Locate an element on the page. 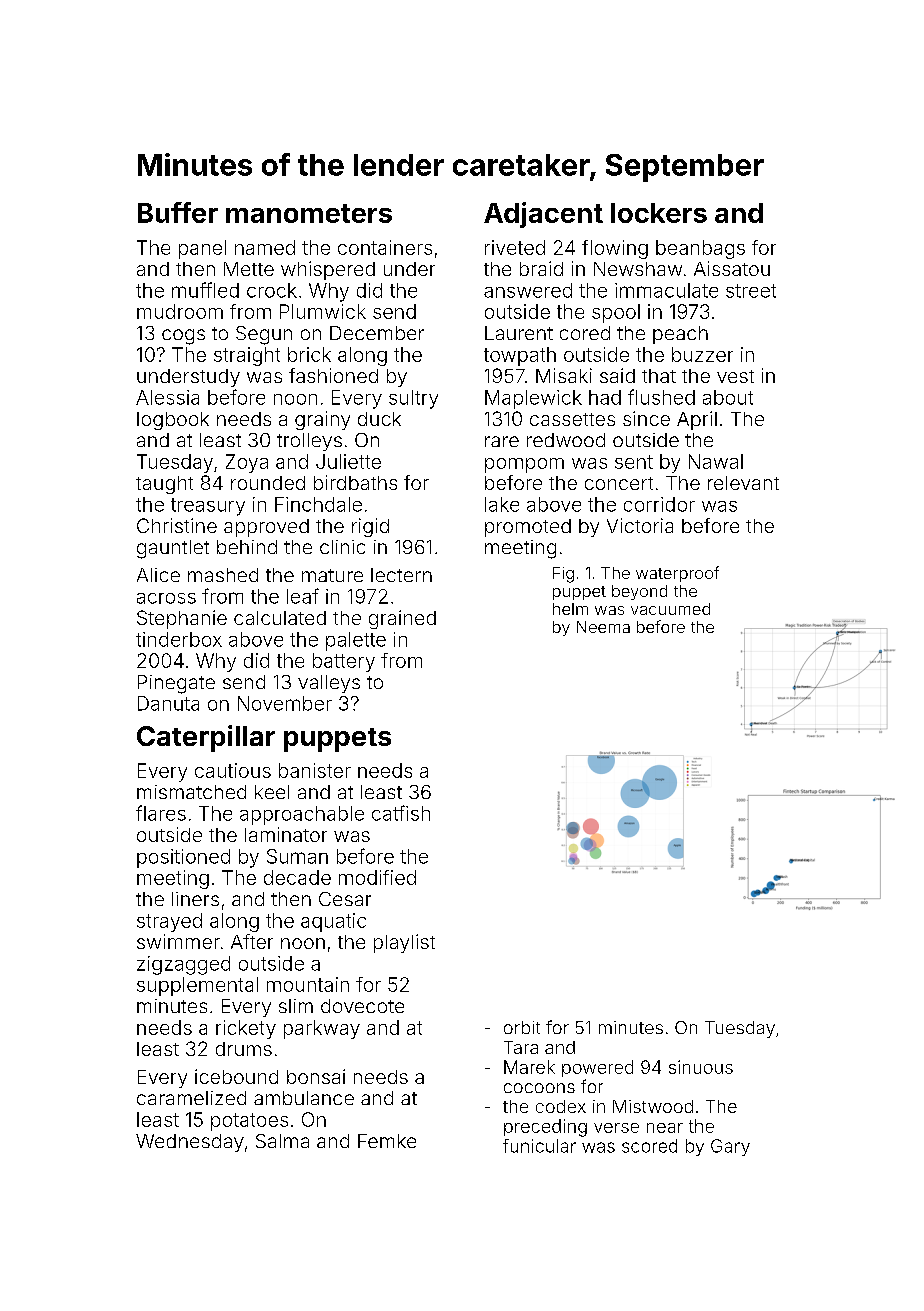 This document has width=924, height=1311. caramelized is located at coordinates (191, 1098).
